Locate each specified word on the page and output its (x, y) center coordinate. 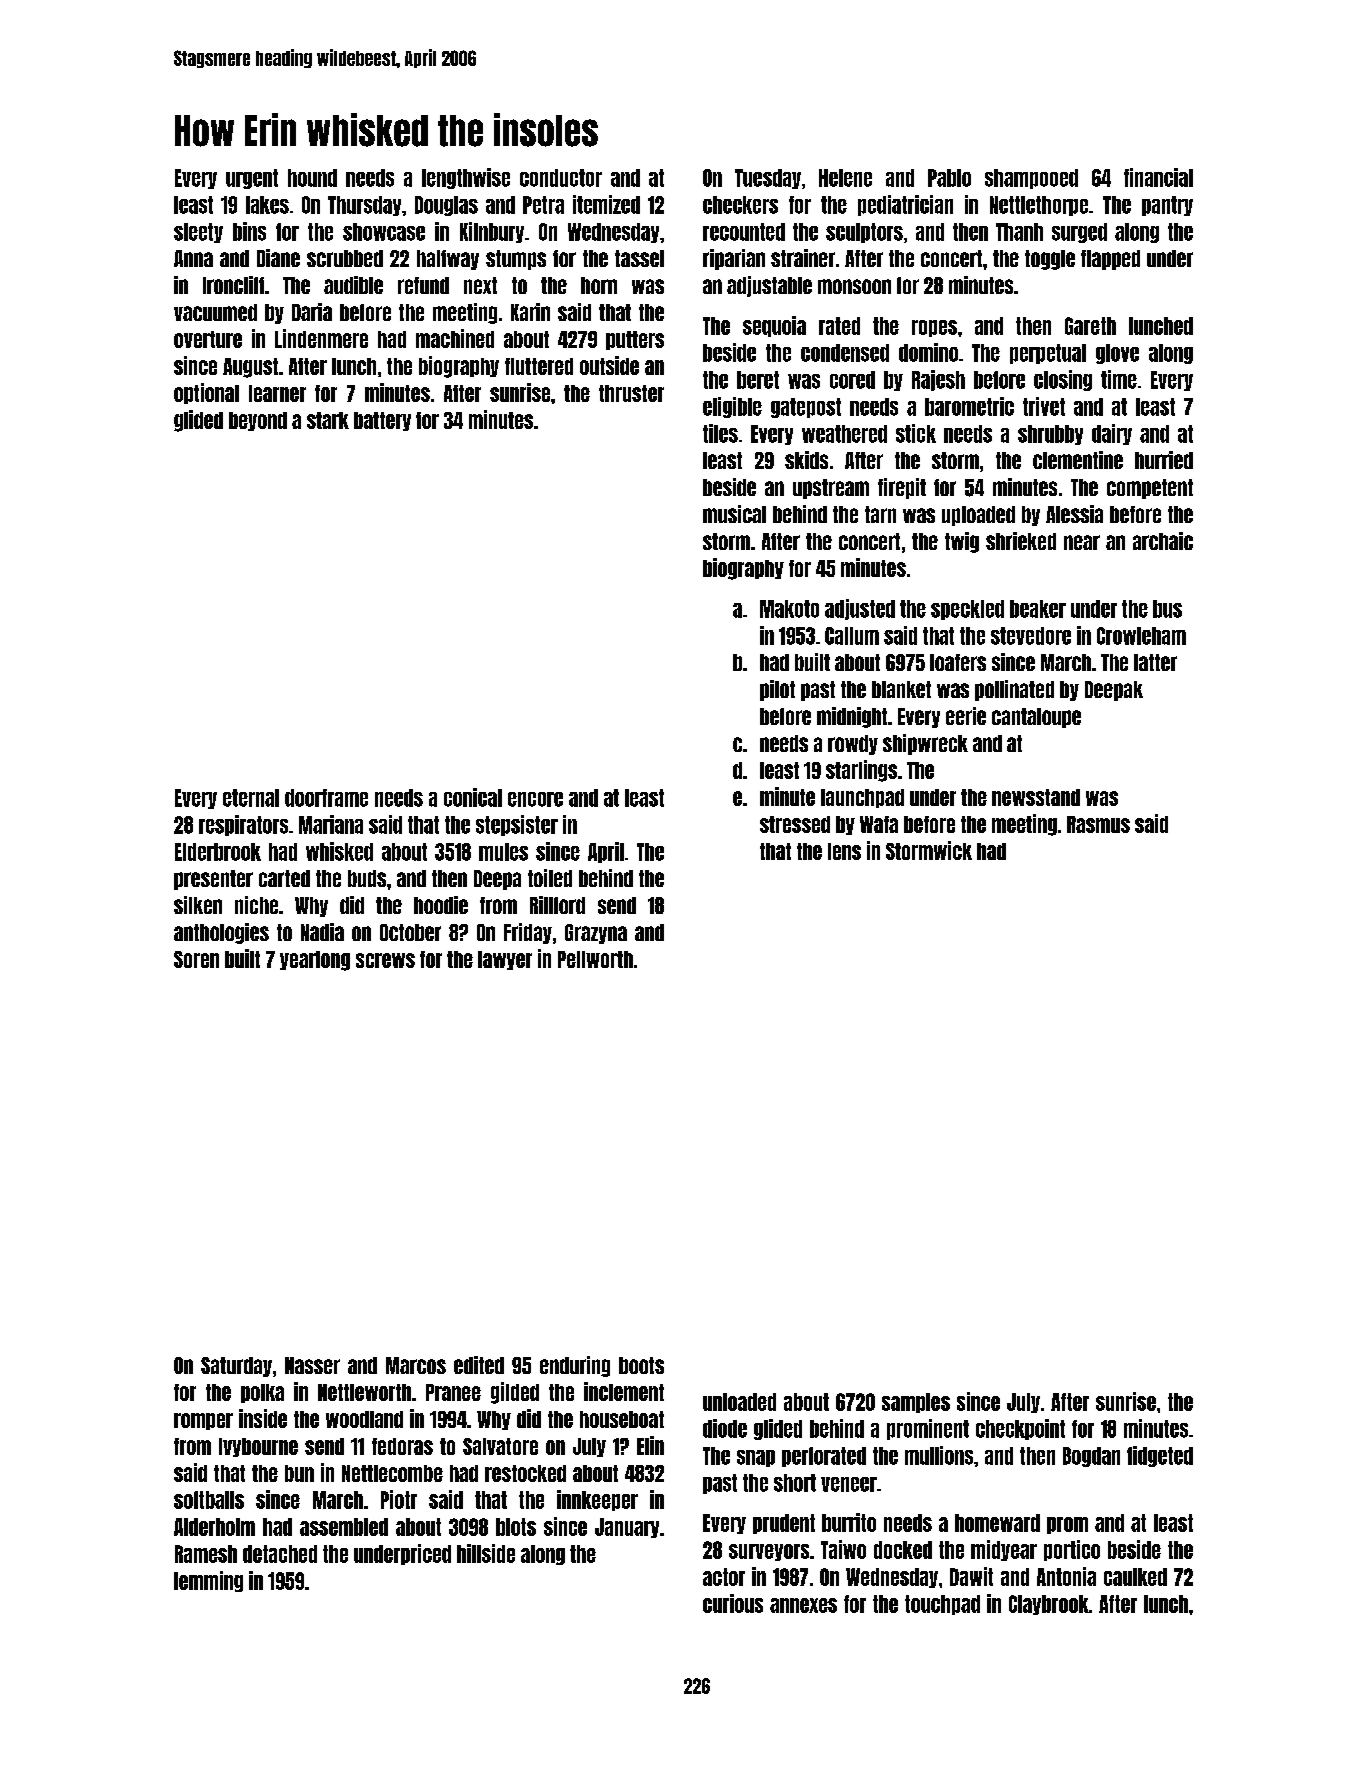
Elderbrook (218, 852)
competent (1150, 489)
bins (249, 231)
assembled (344, 1527)
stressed (795, 824)
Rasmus (1098, 824)
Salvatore (500, 1446)
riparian (734, 259)
